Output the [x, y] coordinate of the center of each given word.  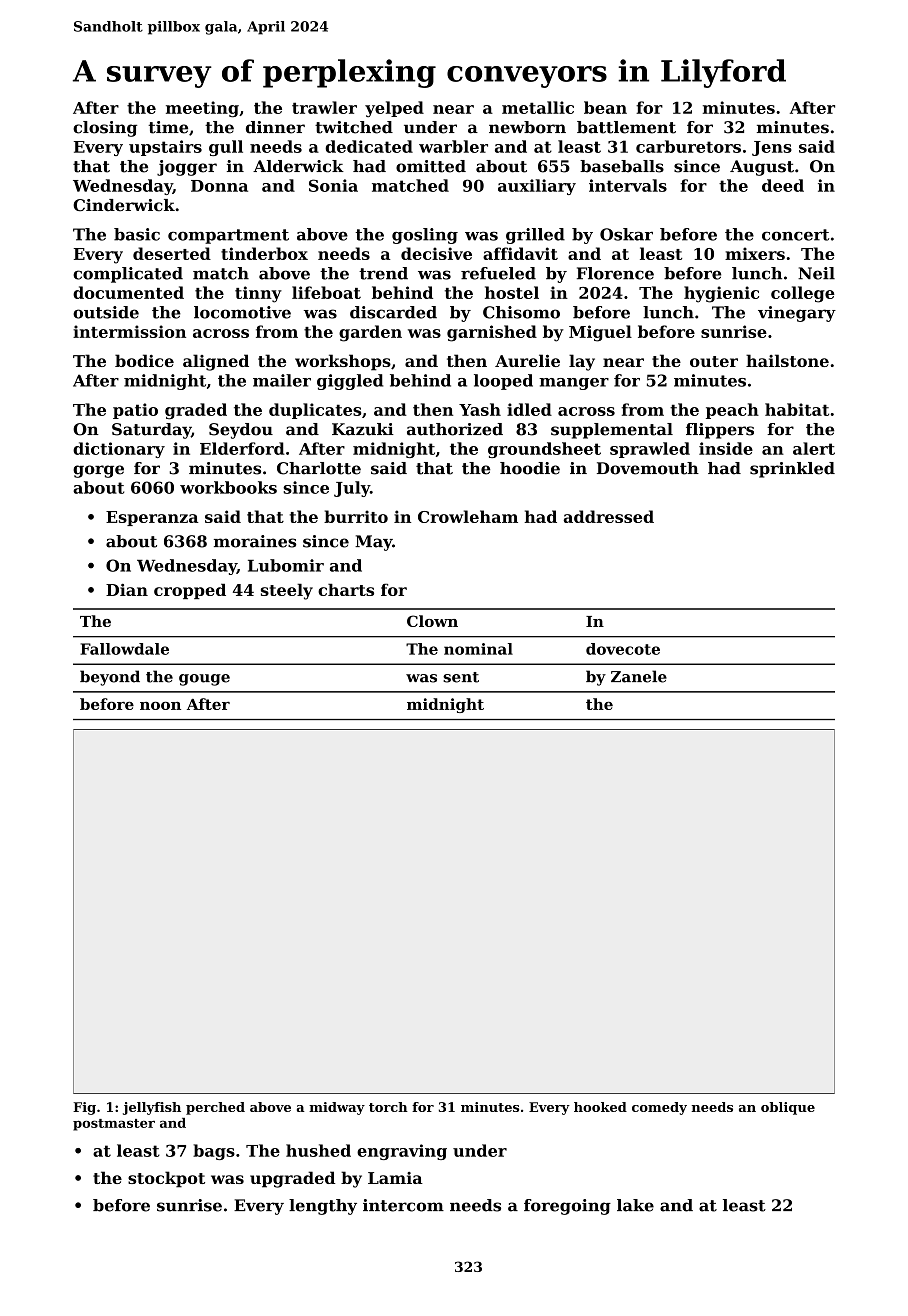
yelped [394, 109]
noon [160, 705]
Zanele [639, 676]
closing [105, 129]
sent [461, 677]
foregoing [567, 1207]
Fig [84, 1108]
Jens [772, 148]
